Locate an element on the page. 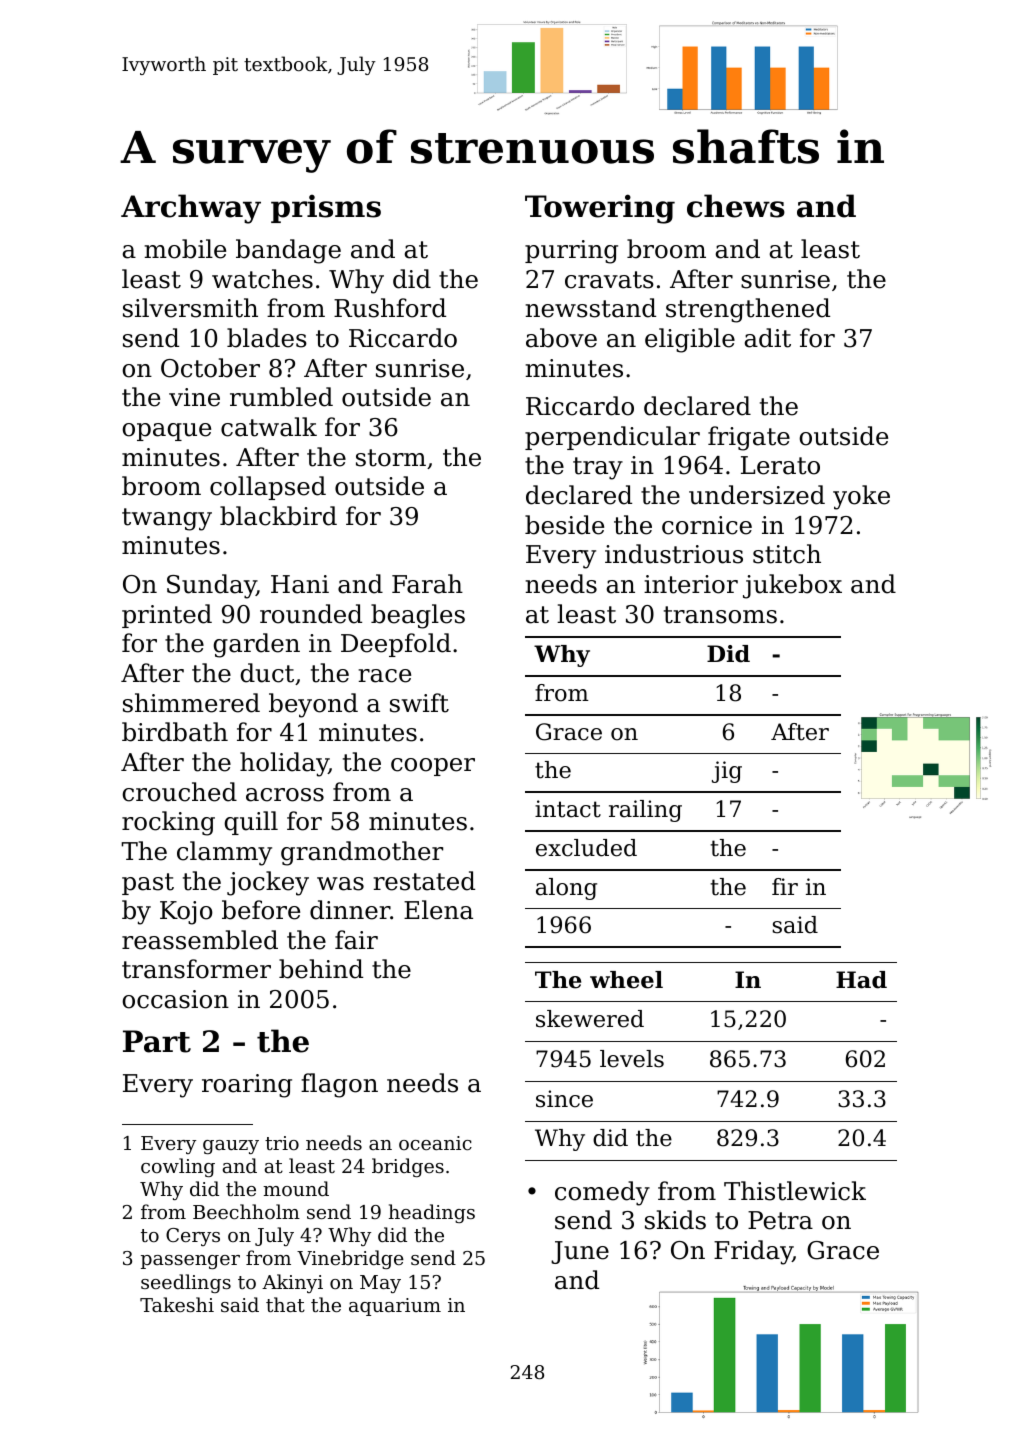  restated is located at coordinates (424, 881).
